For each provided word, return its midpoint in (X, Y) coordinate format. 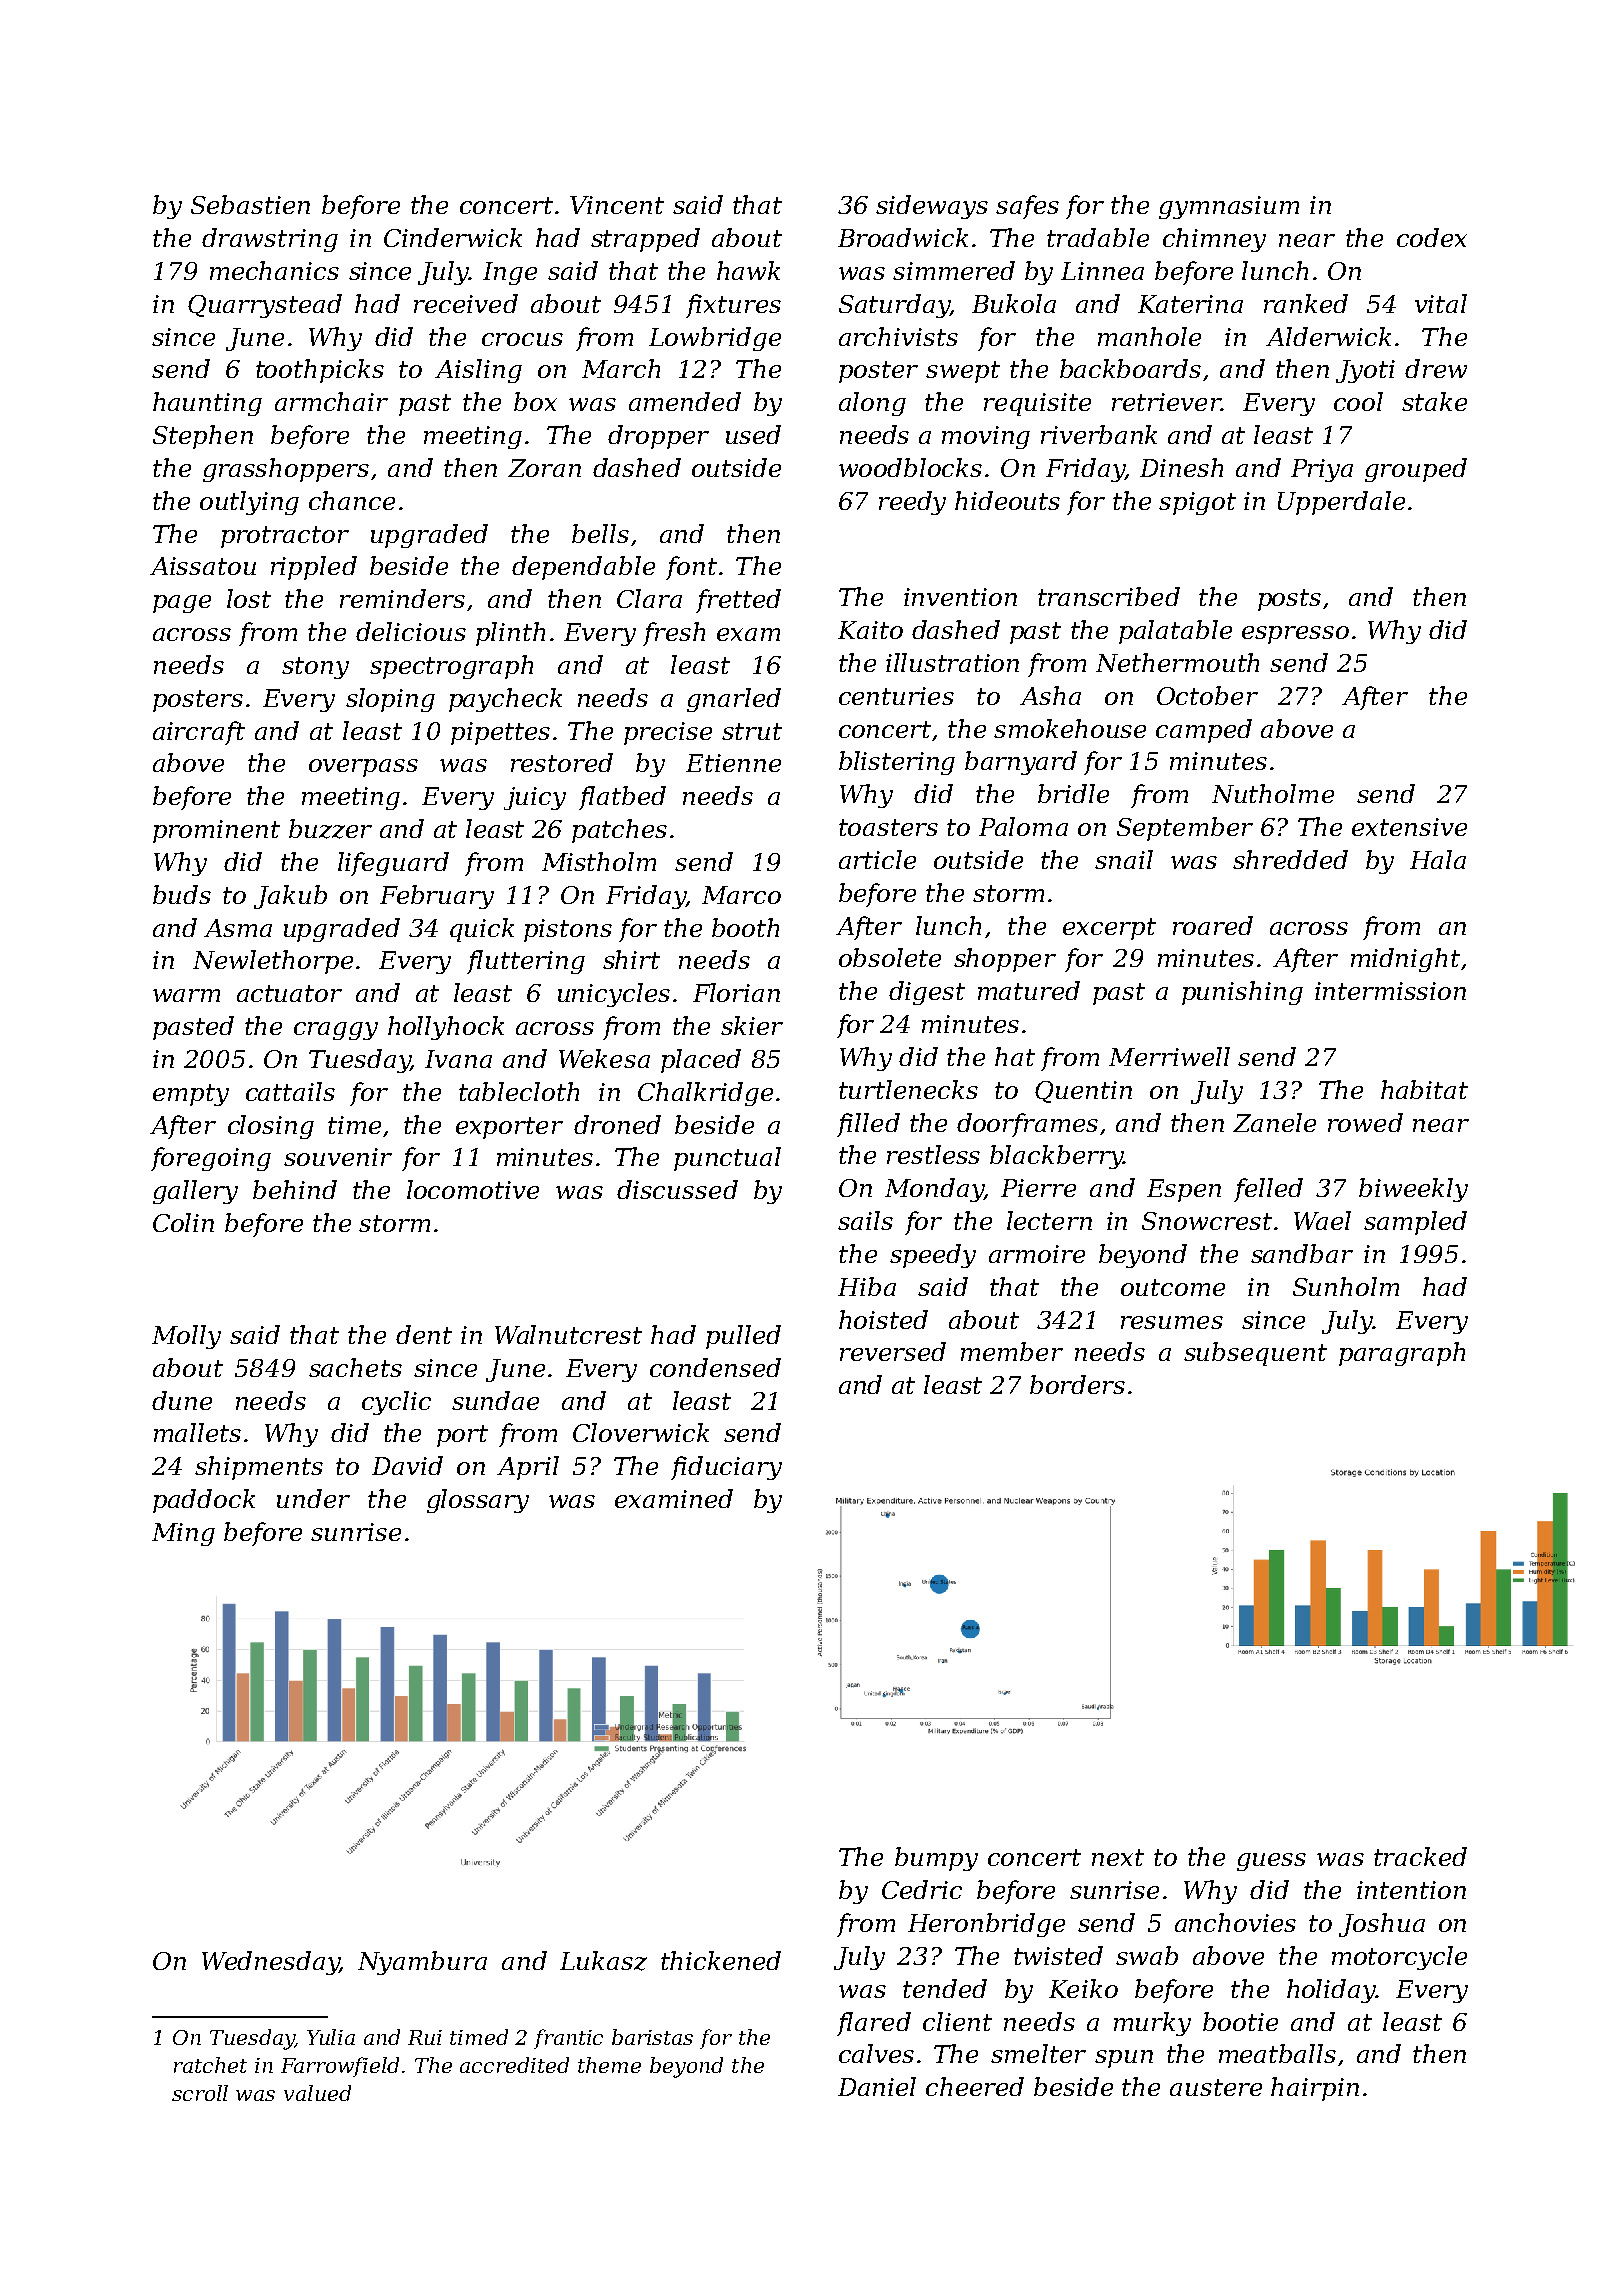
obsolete (890, 957)
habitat (1424, 1089)
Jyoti (1365, 371)
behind (295, 1189)
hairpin (1315, 2089)
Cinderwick (453, 237)
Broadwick (903, 237)
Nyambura (422, 1963)
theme (609, 2065)
